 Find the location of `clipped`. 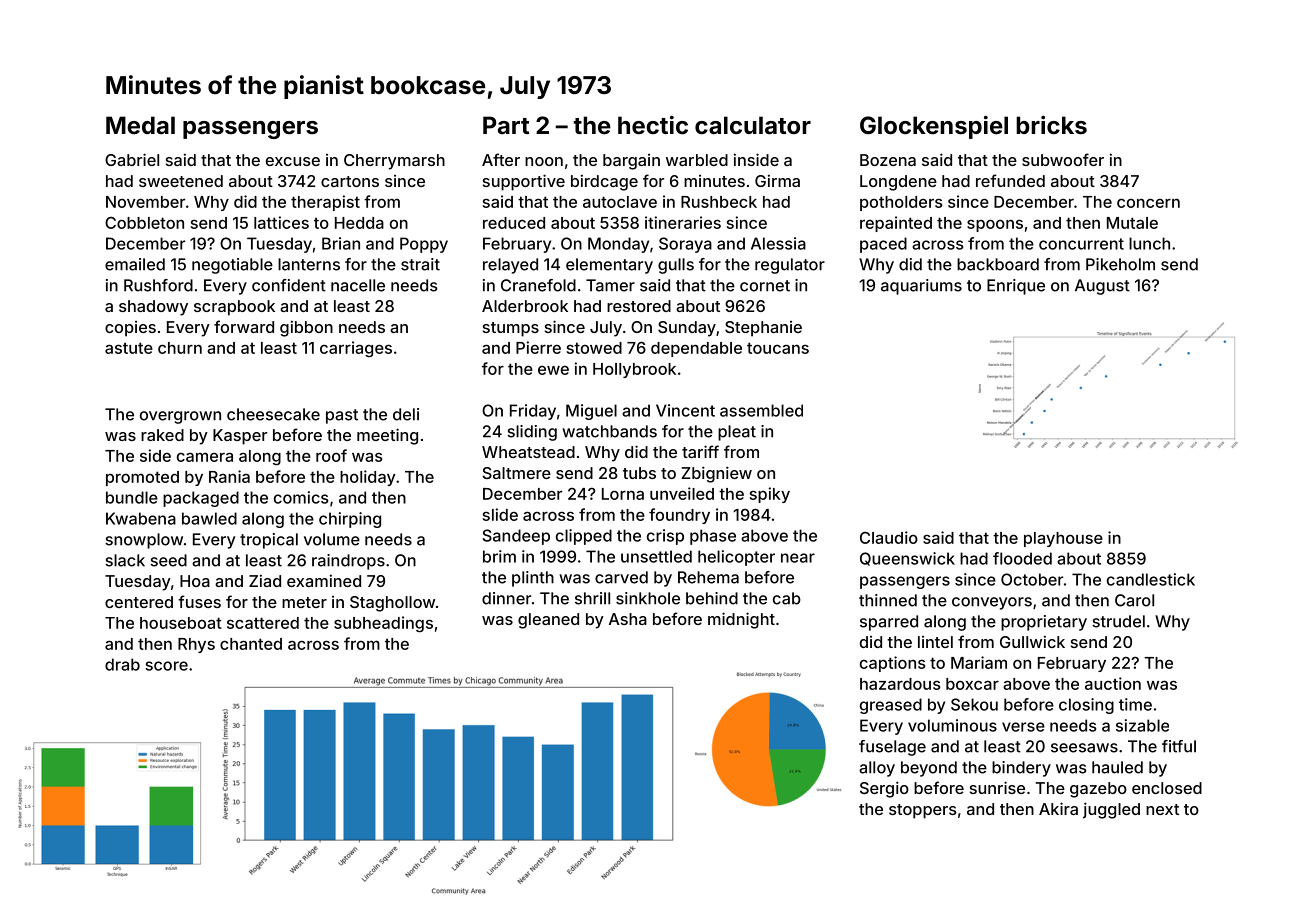

clipped is located at coordinates (584, 537).
